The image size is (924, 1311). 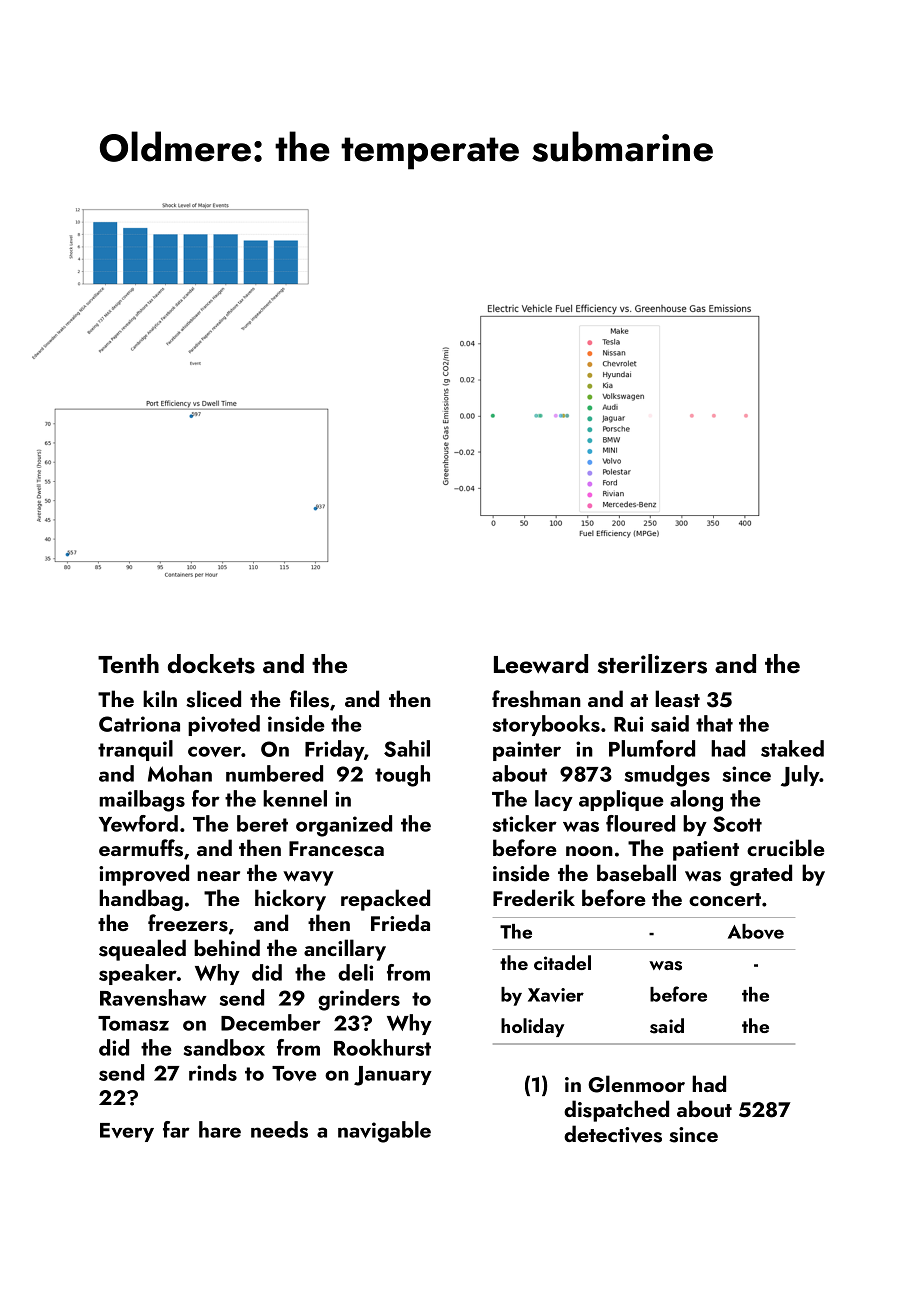 What do you see at coordinates (227, 947) in the screenshot?
I see `behind` at bounding box center [227, 947].
